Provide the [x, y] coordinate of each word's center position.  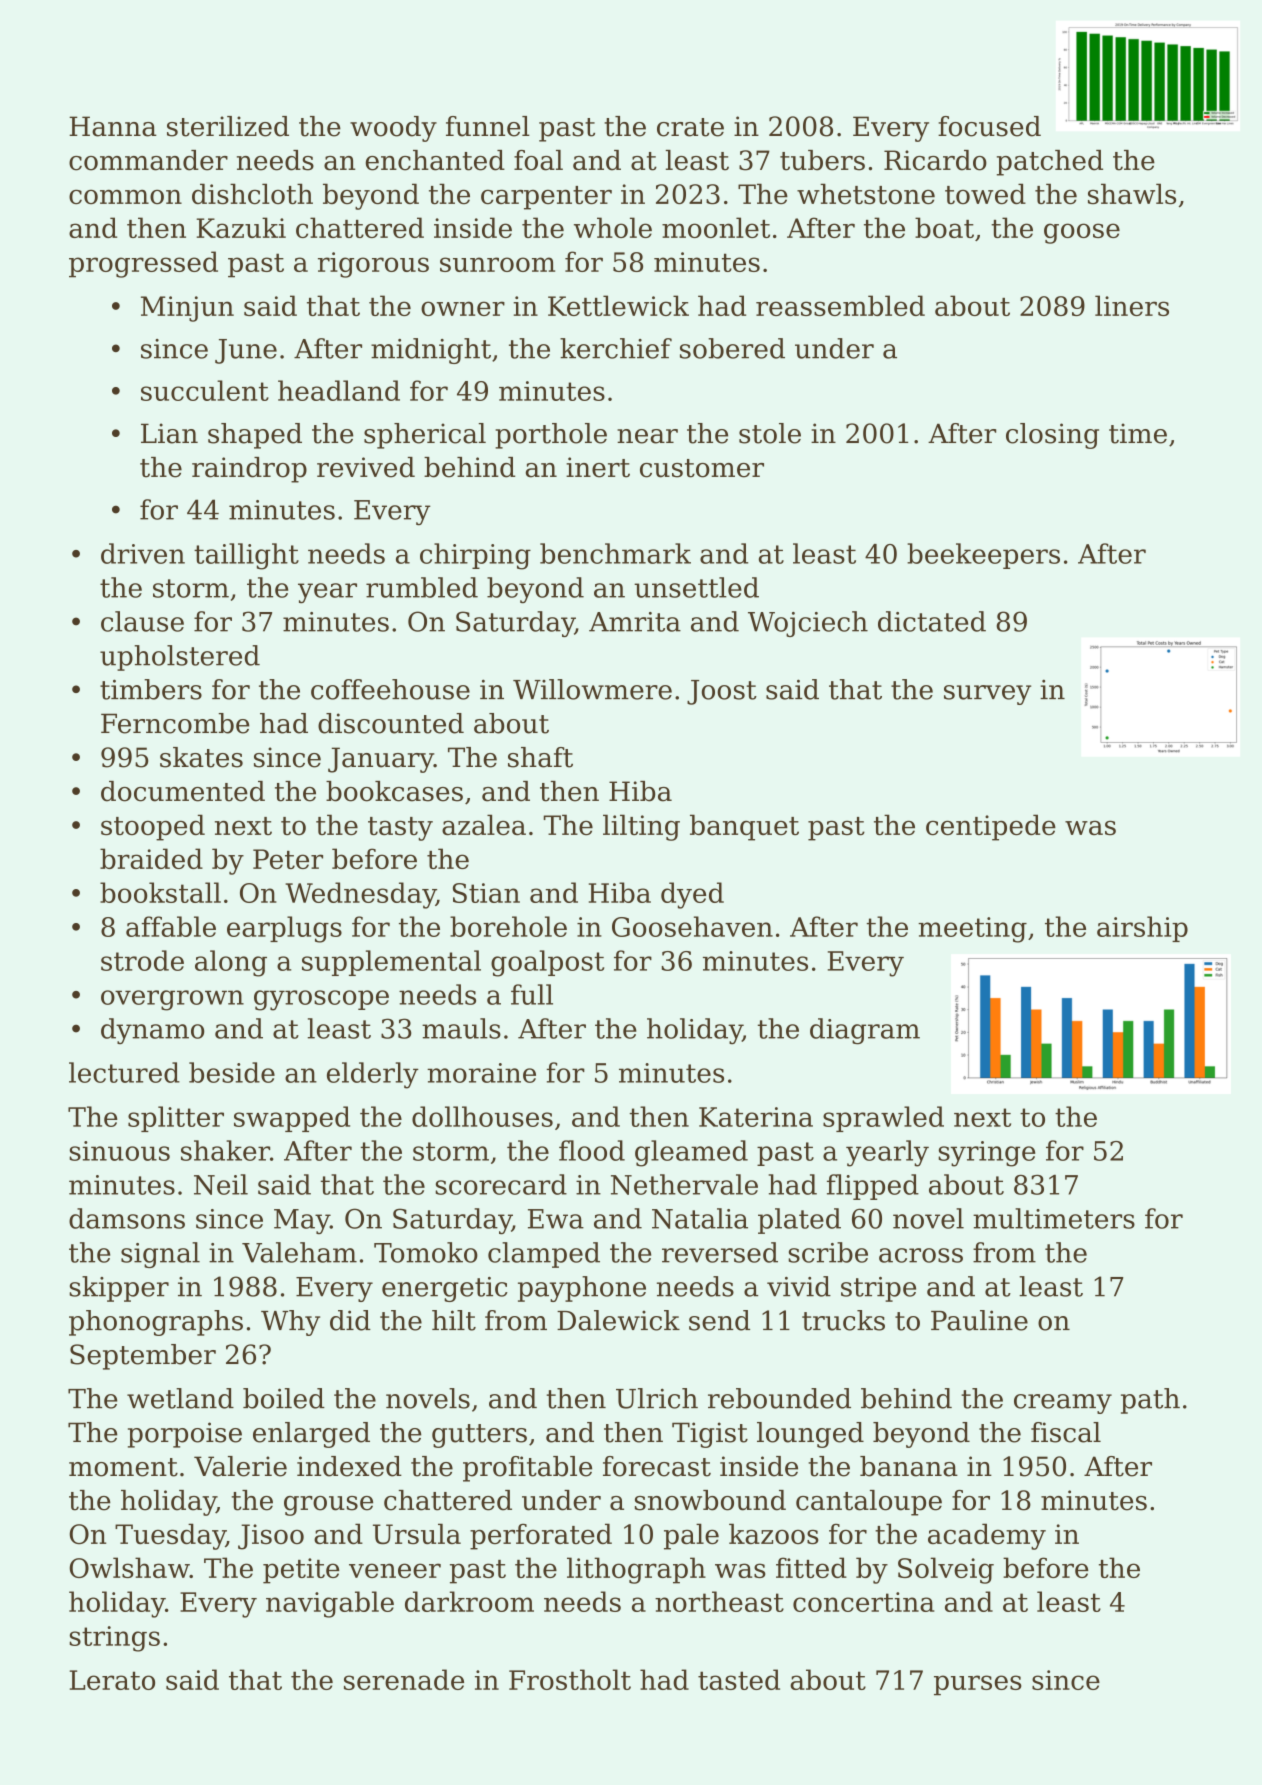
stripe [878, 1289]
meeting [972, 930]
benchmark [615, 553]
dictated [932, 621]
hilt [454, 1320]
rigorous [373, 265]
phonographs [156, 1323]
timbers [151, 689]
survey [987, 695]
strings [114, 1639]
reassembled [840, 305]
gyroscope [321, 1000]
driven [143, 553]
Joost [722, 692]
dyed [692, 895]
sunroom [497, 264]
